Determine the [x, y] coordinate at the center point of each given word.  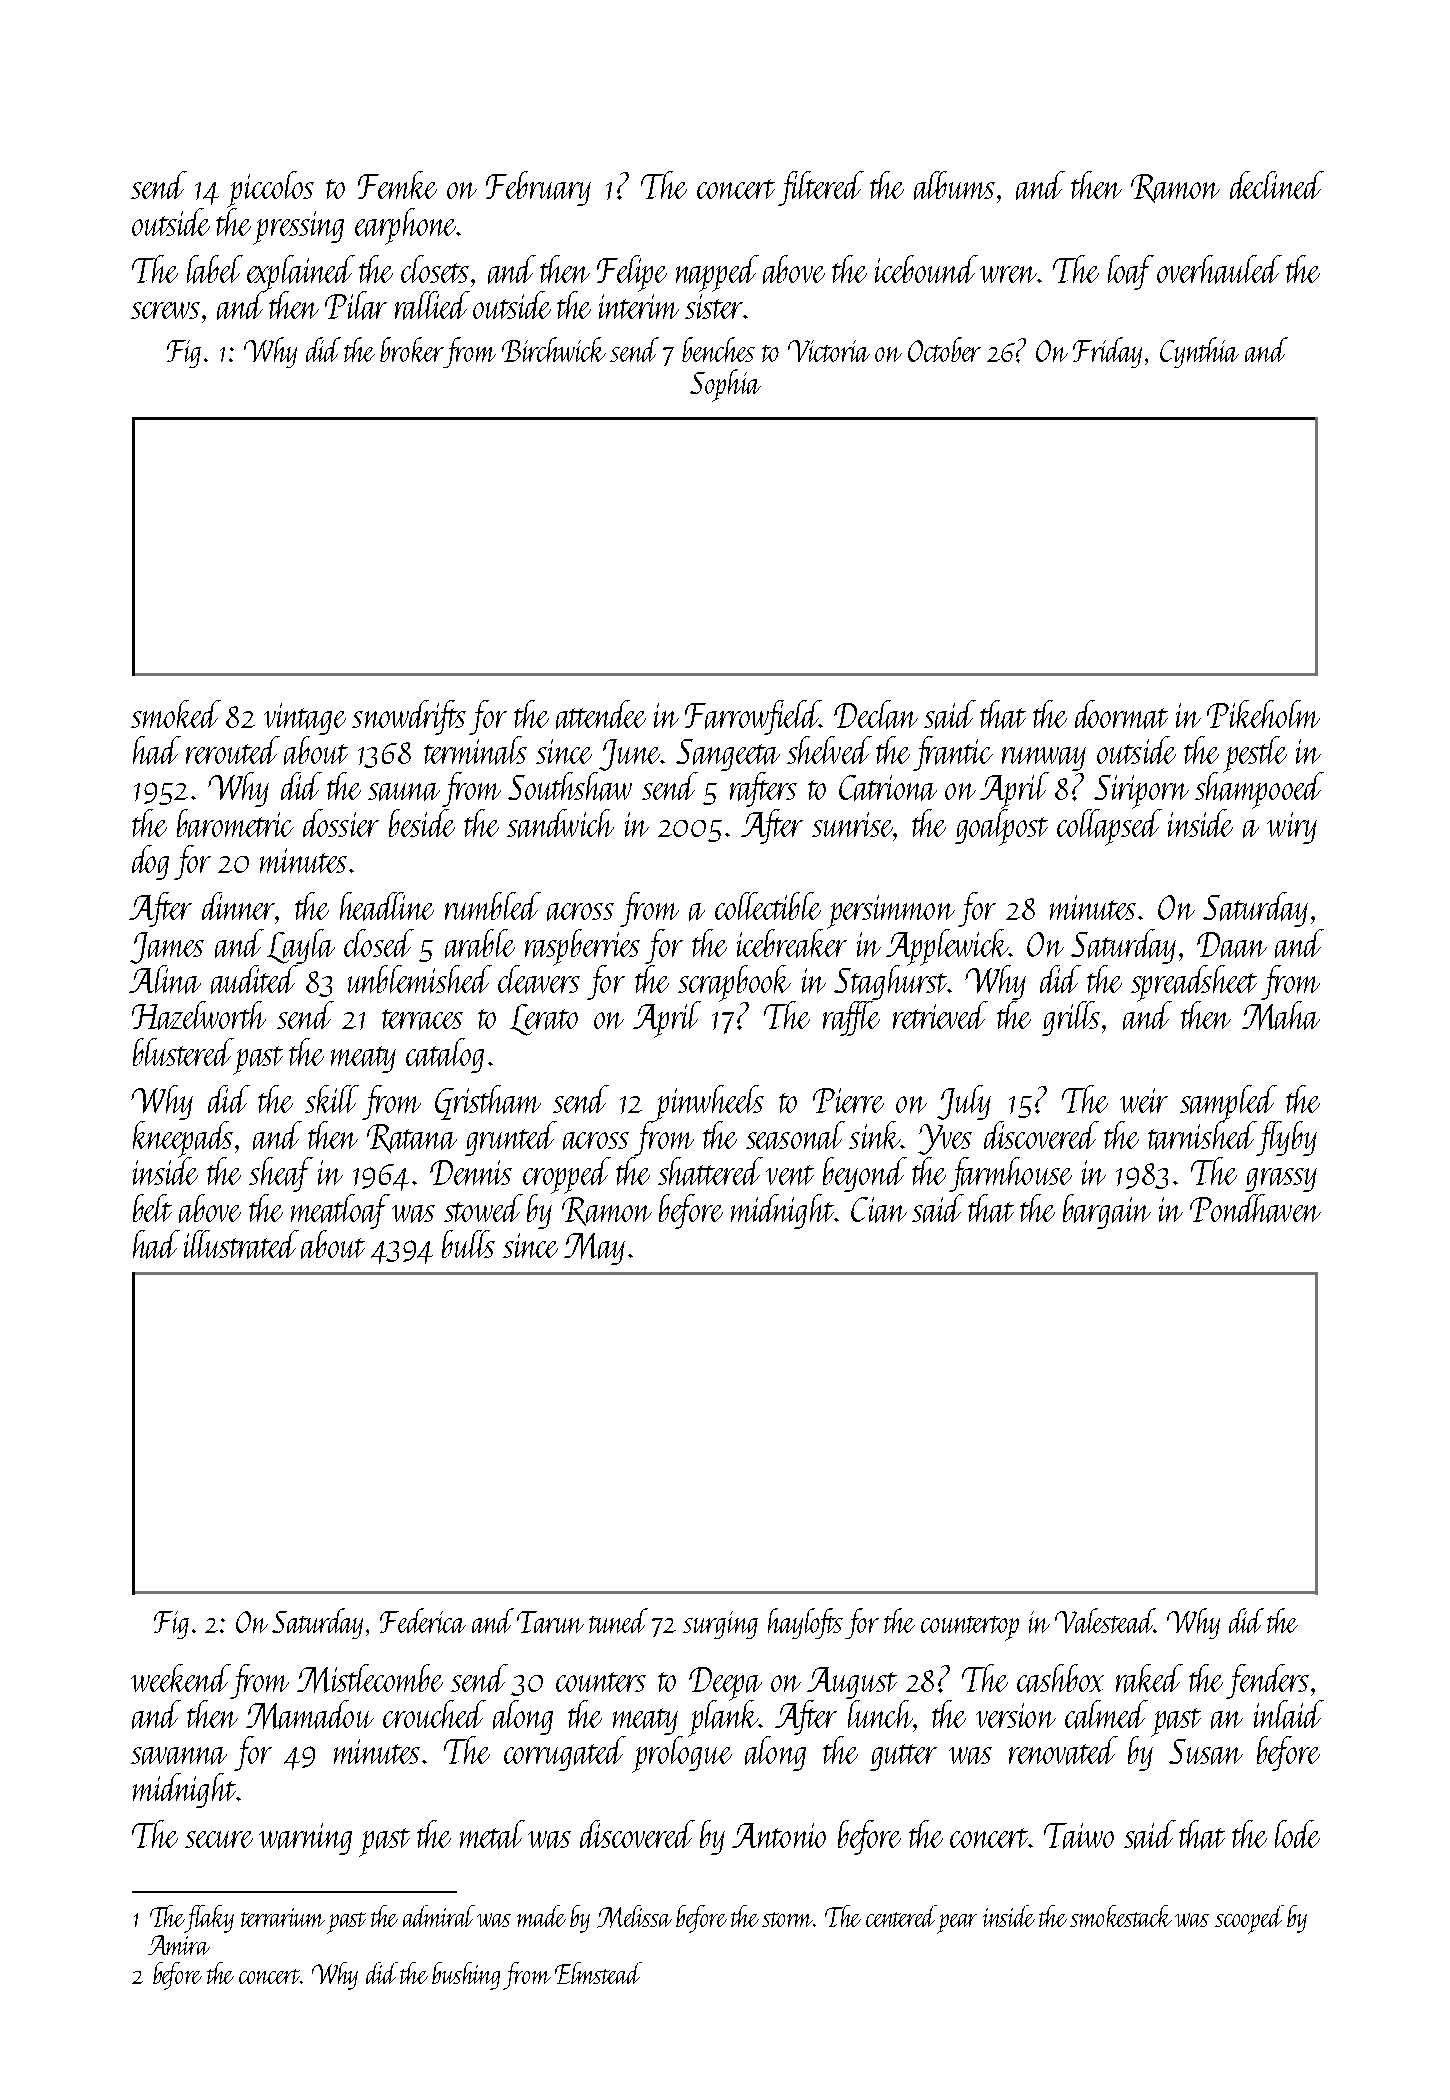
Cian [879, 1210]
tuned [618, 1620]
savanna [179, 1756]
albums [954, 185]
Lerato [544, 1020]
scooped [1249, 1919]
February [538, 188]
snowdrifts [409, 717]
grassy [1281, 1180]
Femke [397, 185]
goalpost [1001, 827]
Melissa [634, 1916]
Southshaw [570, 786]
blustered [183, 1052]
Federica [423, 1620]
